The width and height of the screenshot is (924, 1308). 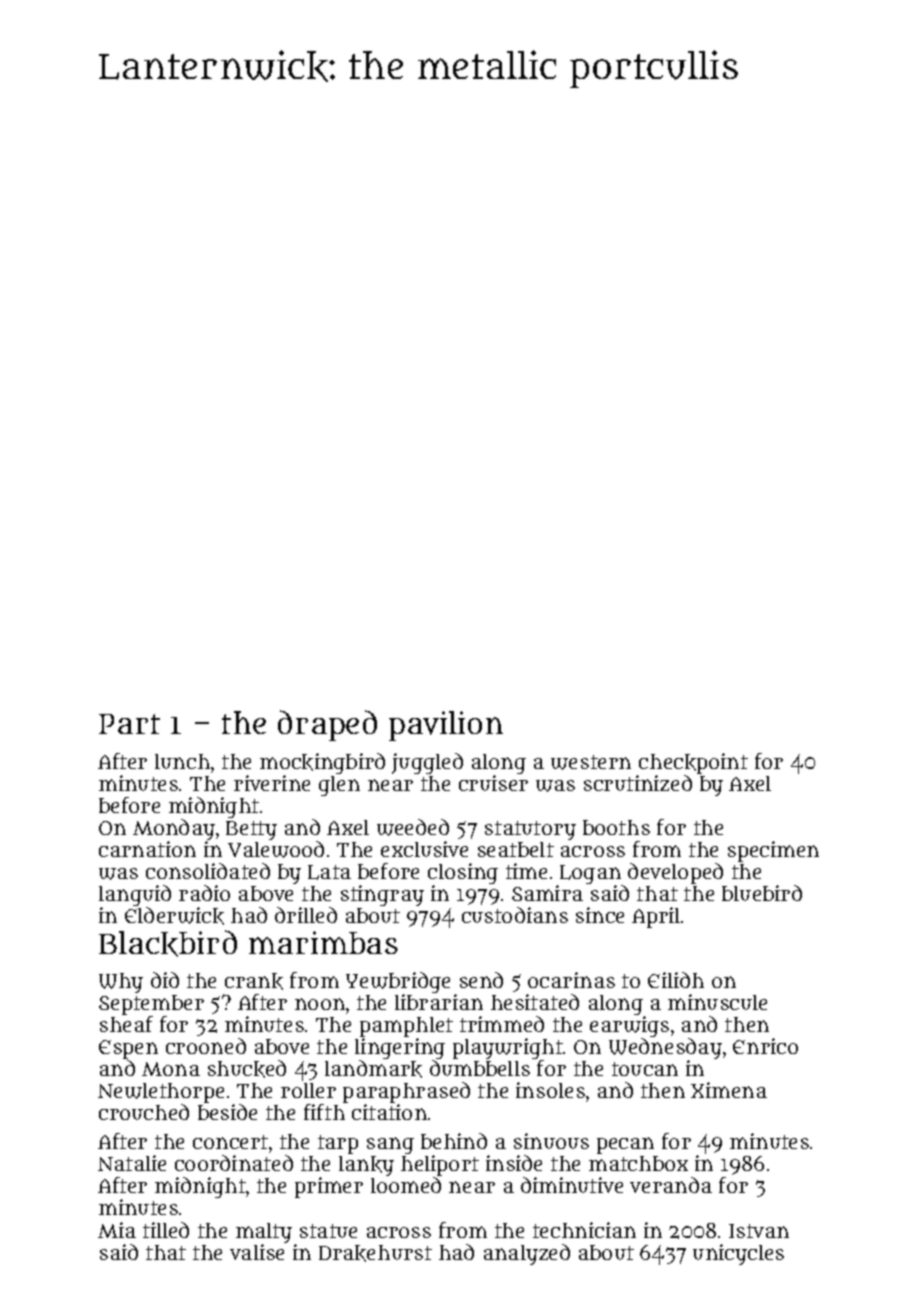 I want to click on Part, so click(x=129, y=724).
